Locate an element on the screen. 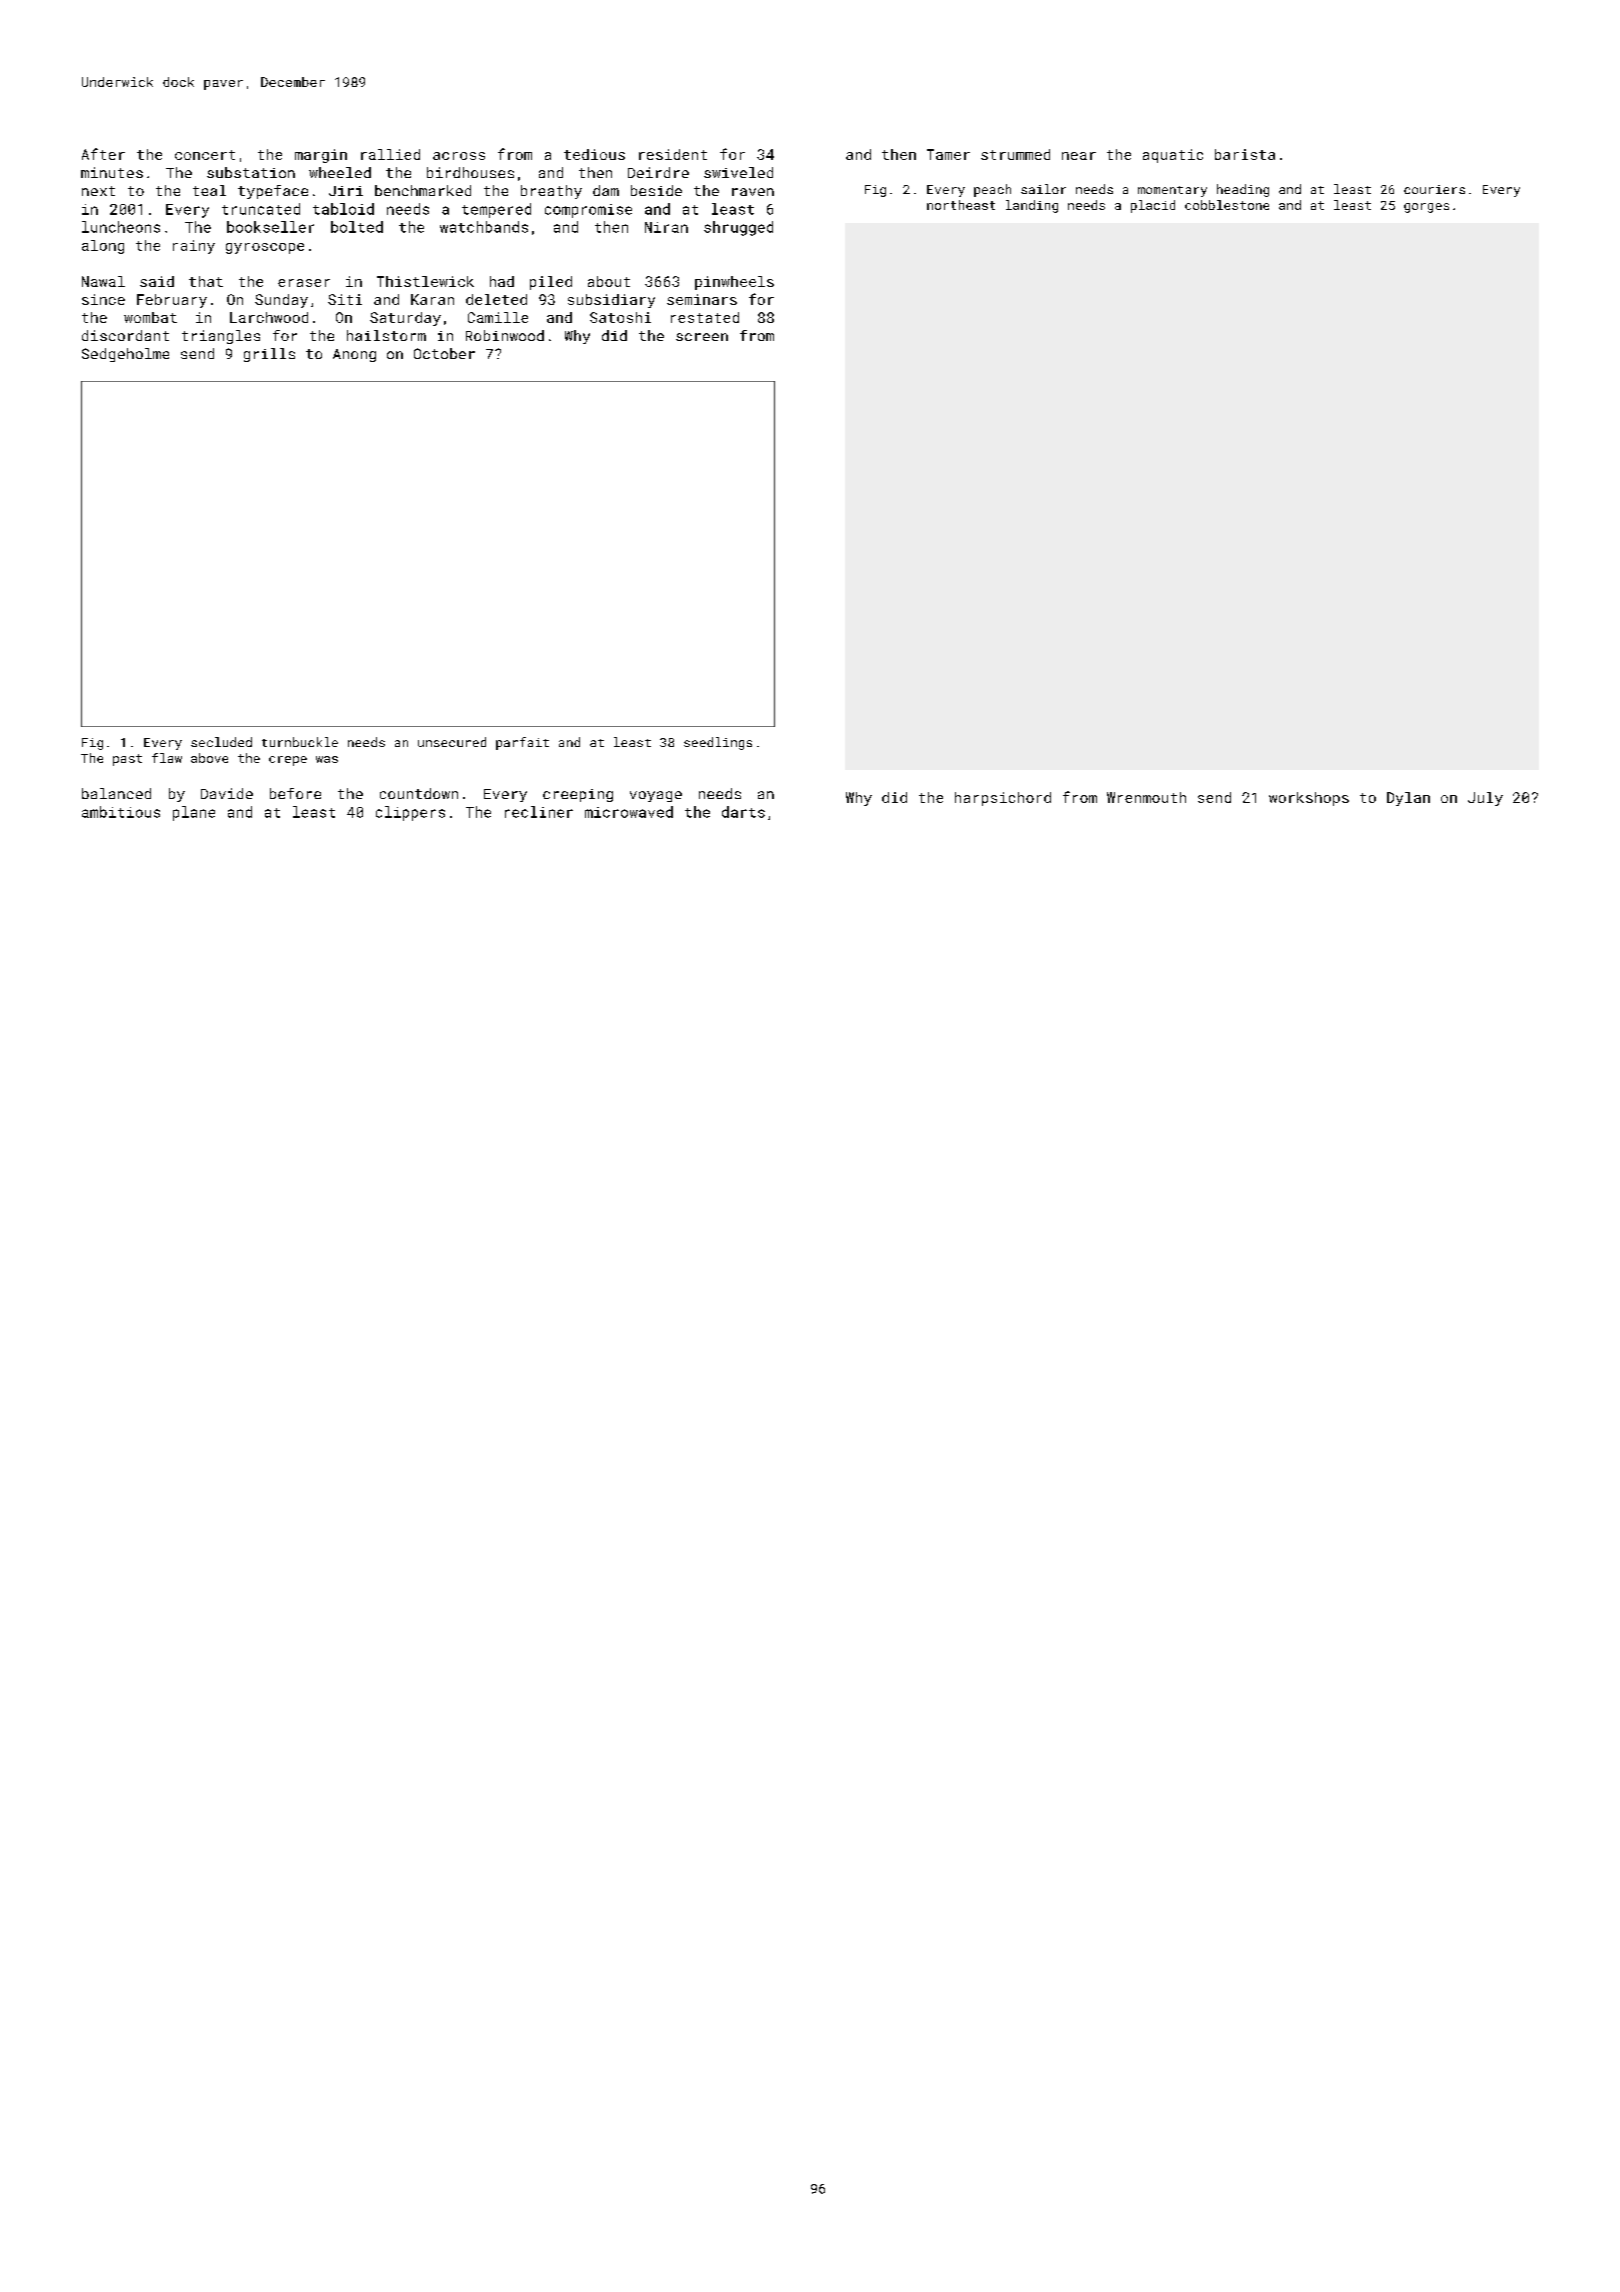 This screenshot has height=2292, width=1620. screen is located at coordinates (702, 337).
